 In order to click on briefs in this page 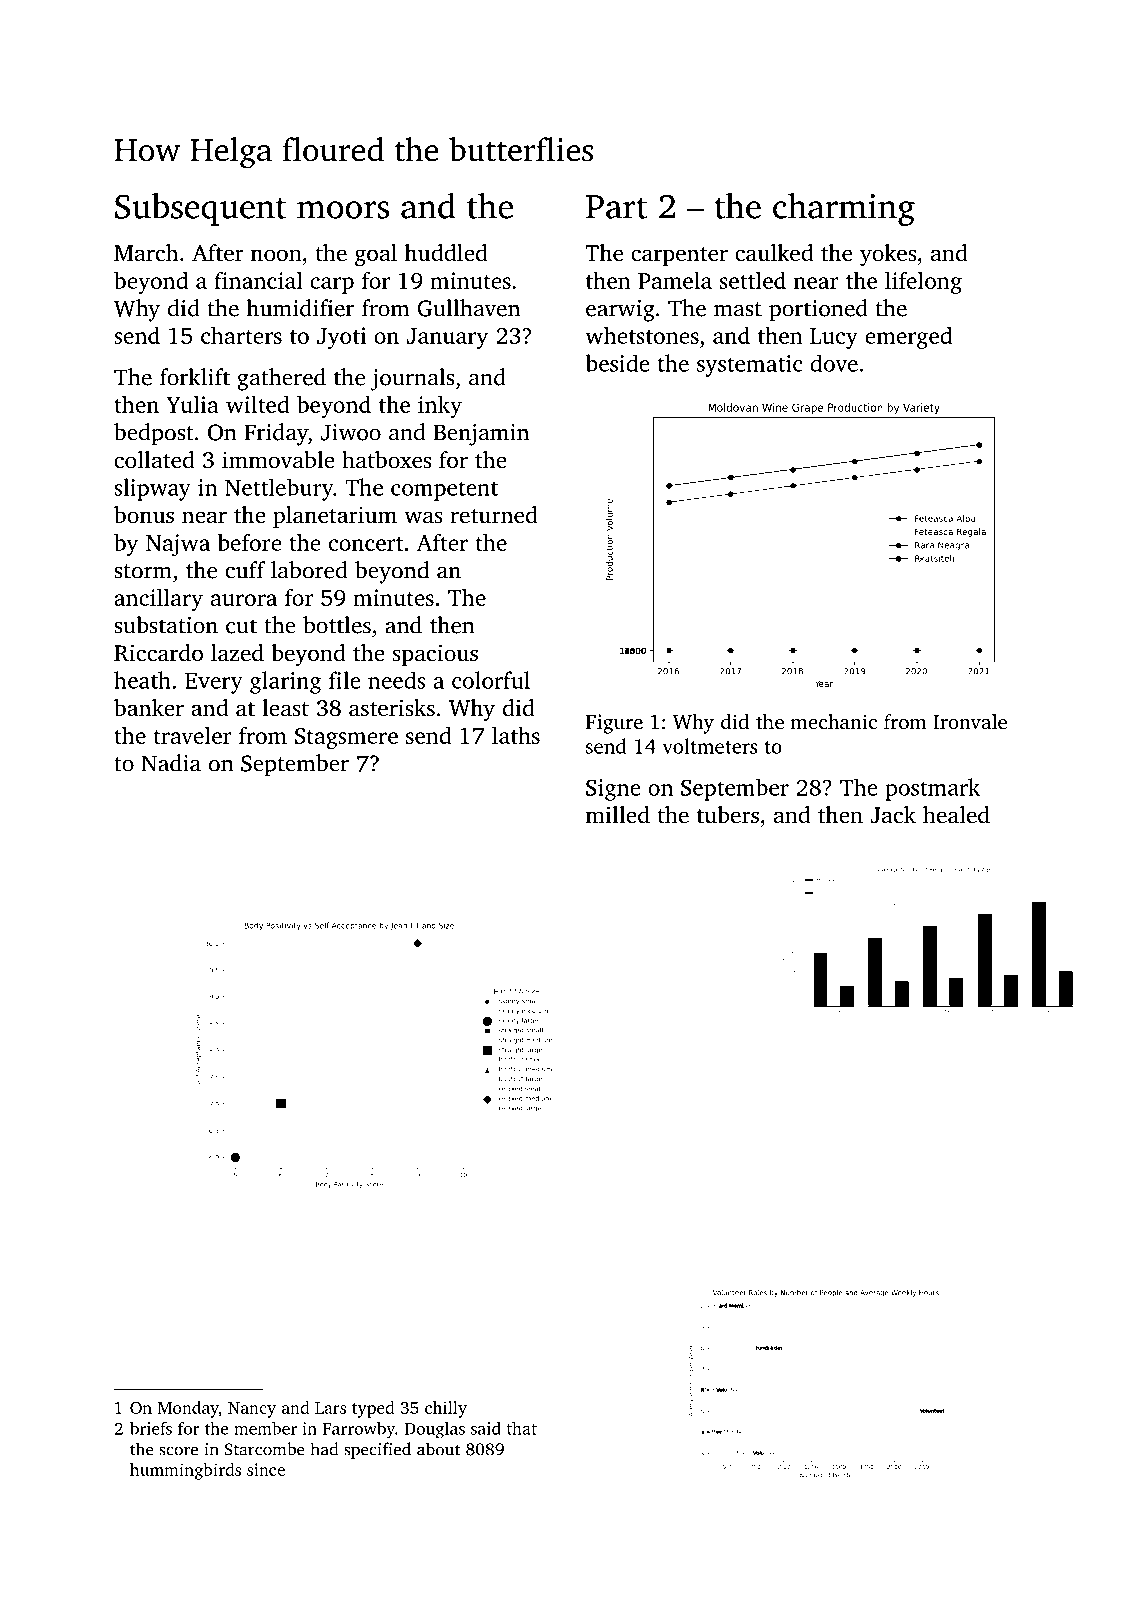, I will do `click(151, 1428)`.
